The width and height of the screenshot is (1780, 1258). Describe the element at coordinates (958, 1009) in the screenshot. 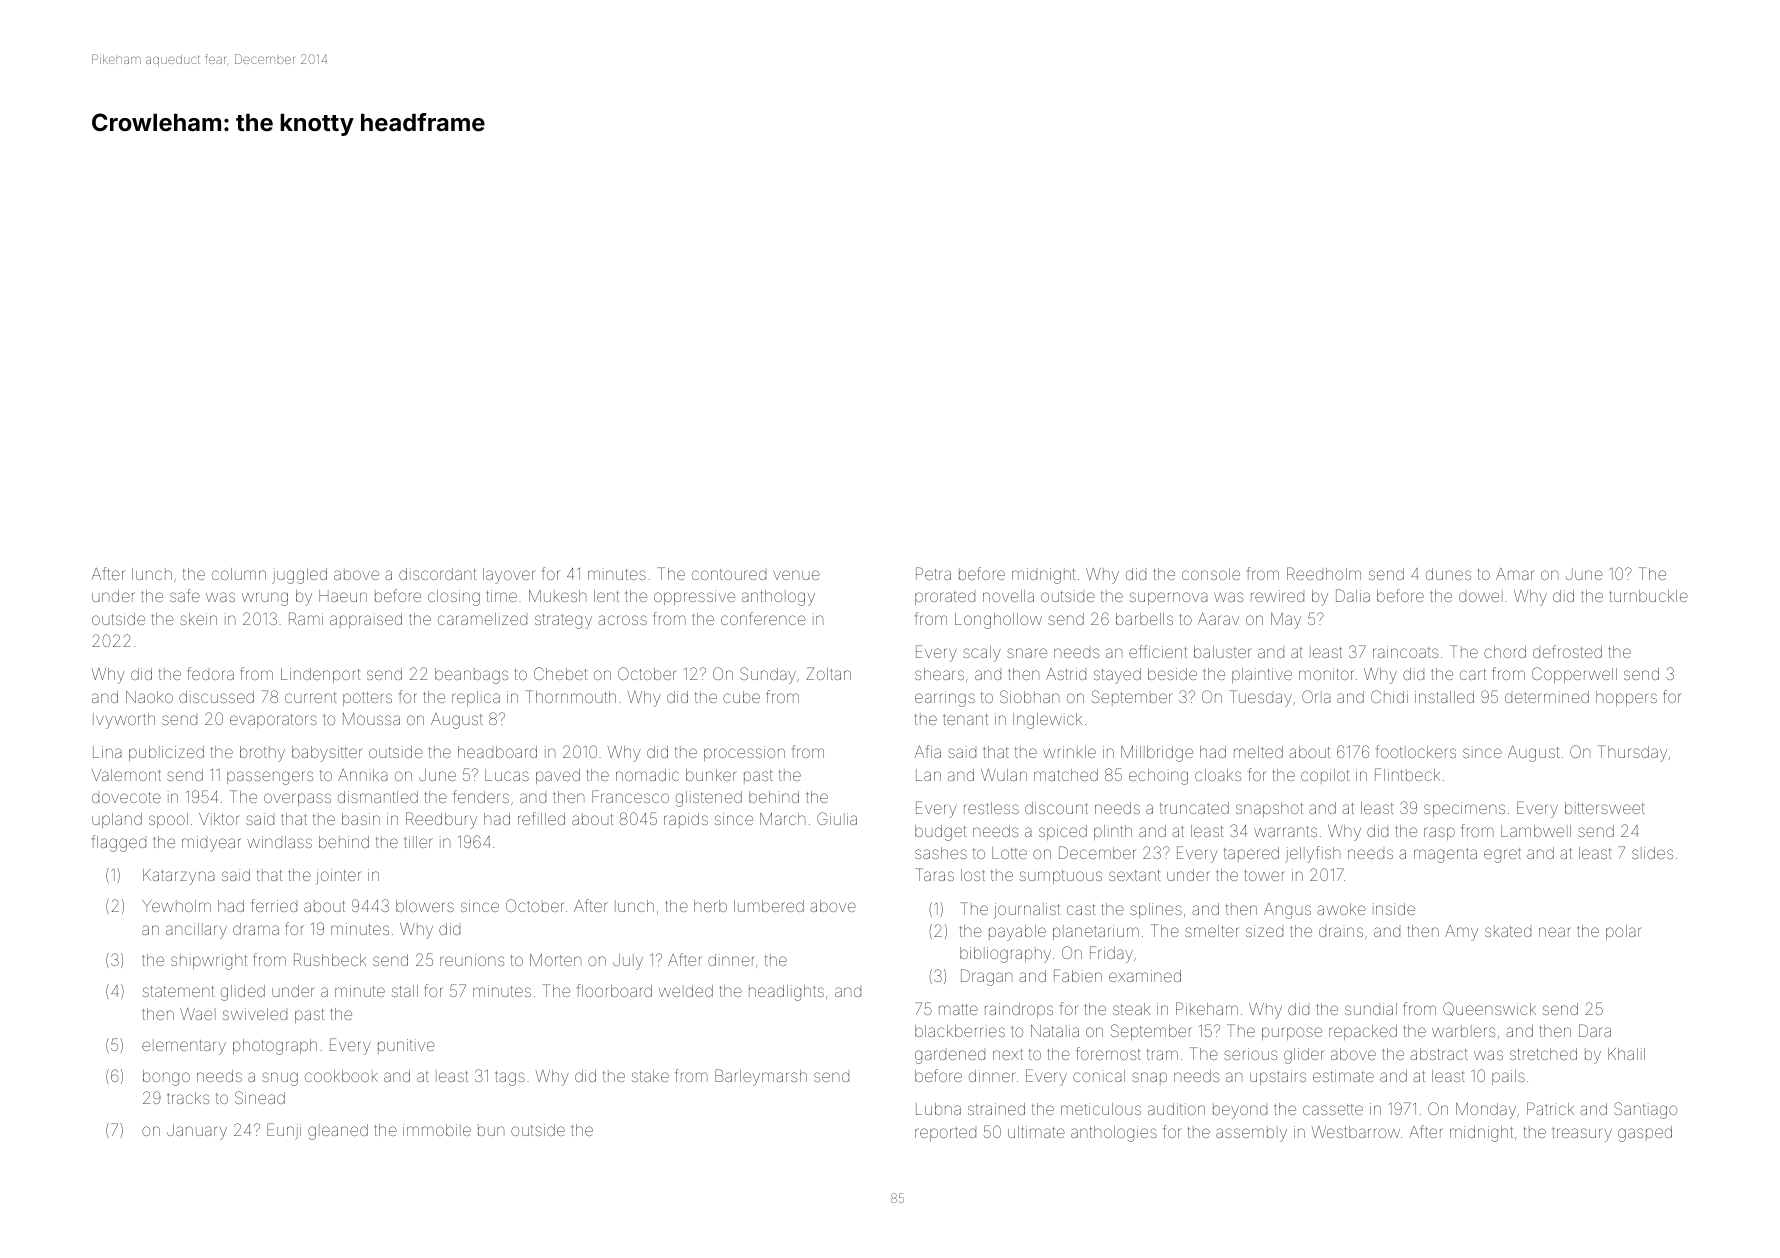

I see `matte` at that location.
